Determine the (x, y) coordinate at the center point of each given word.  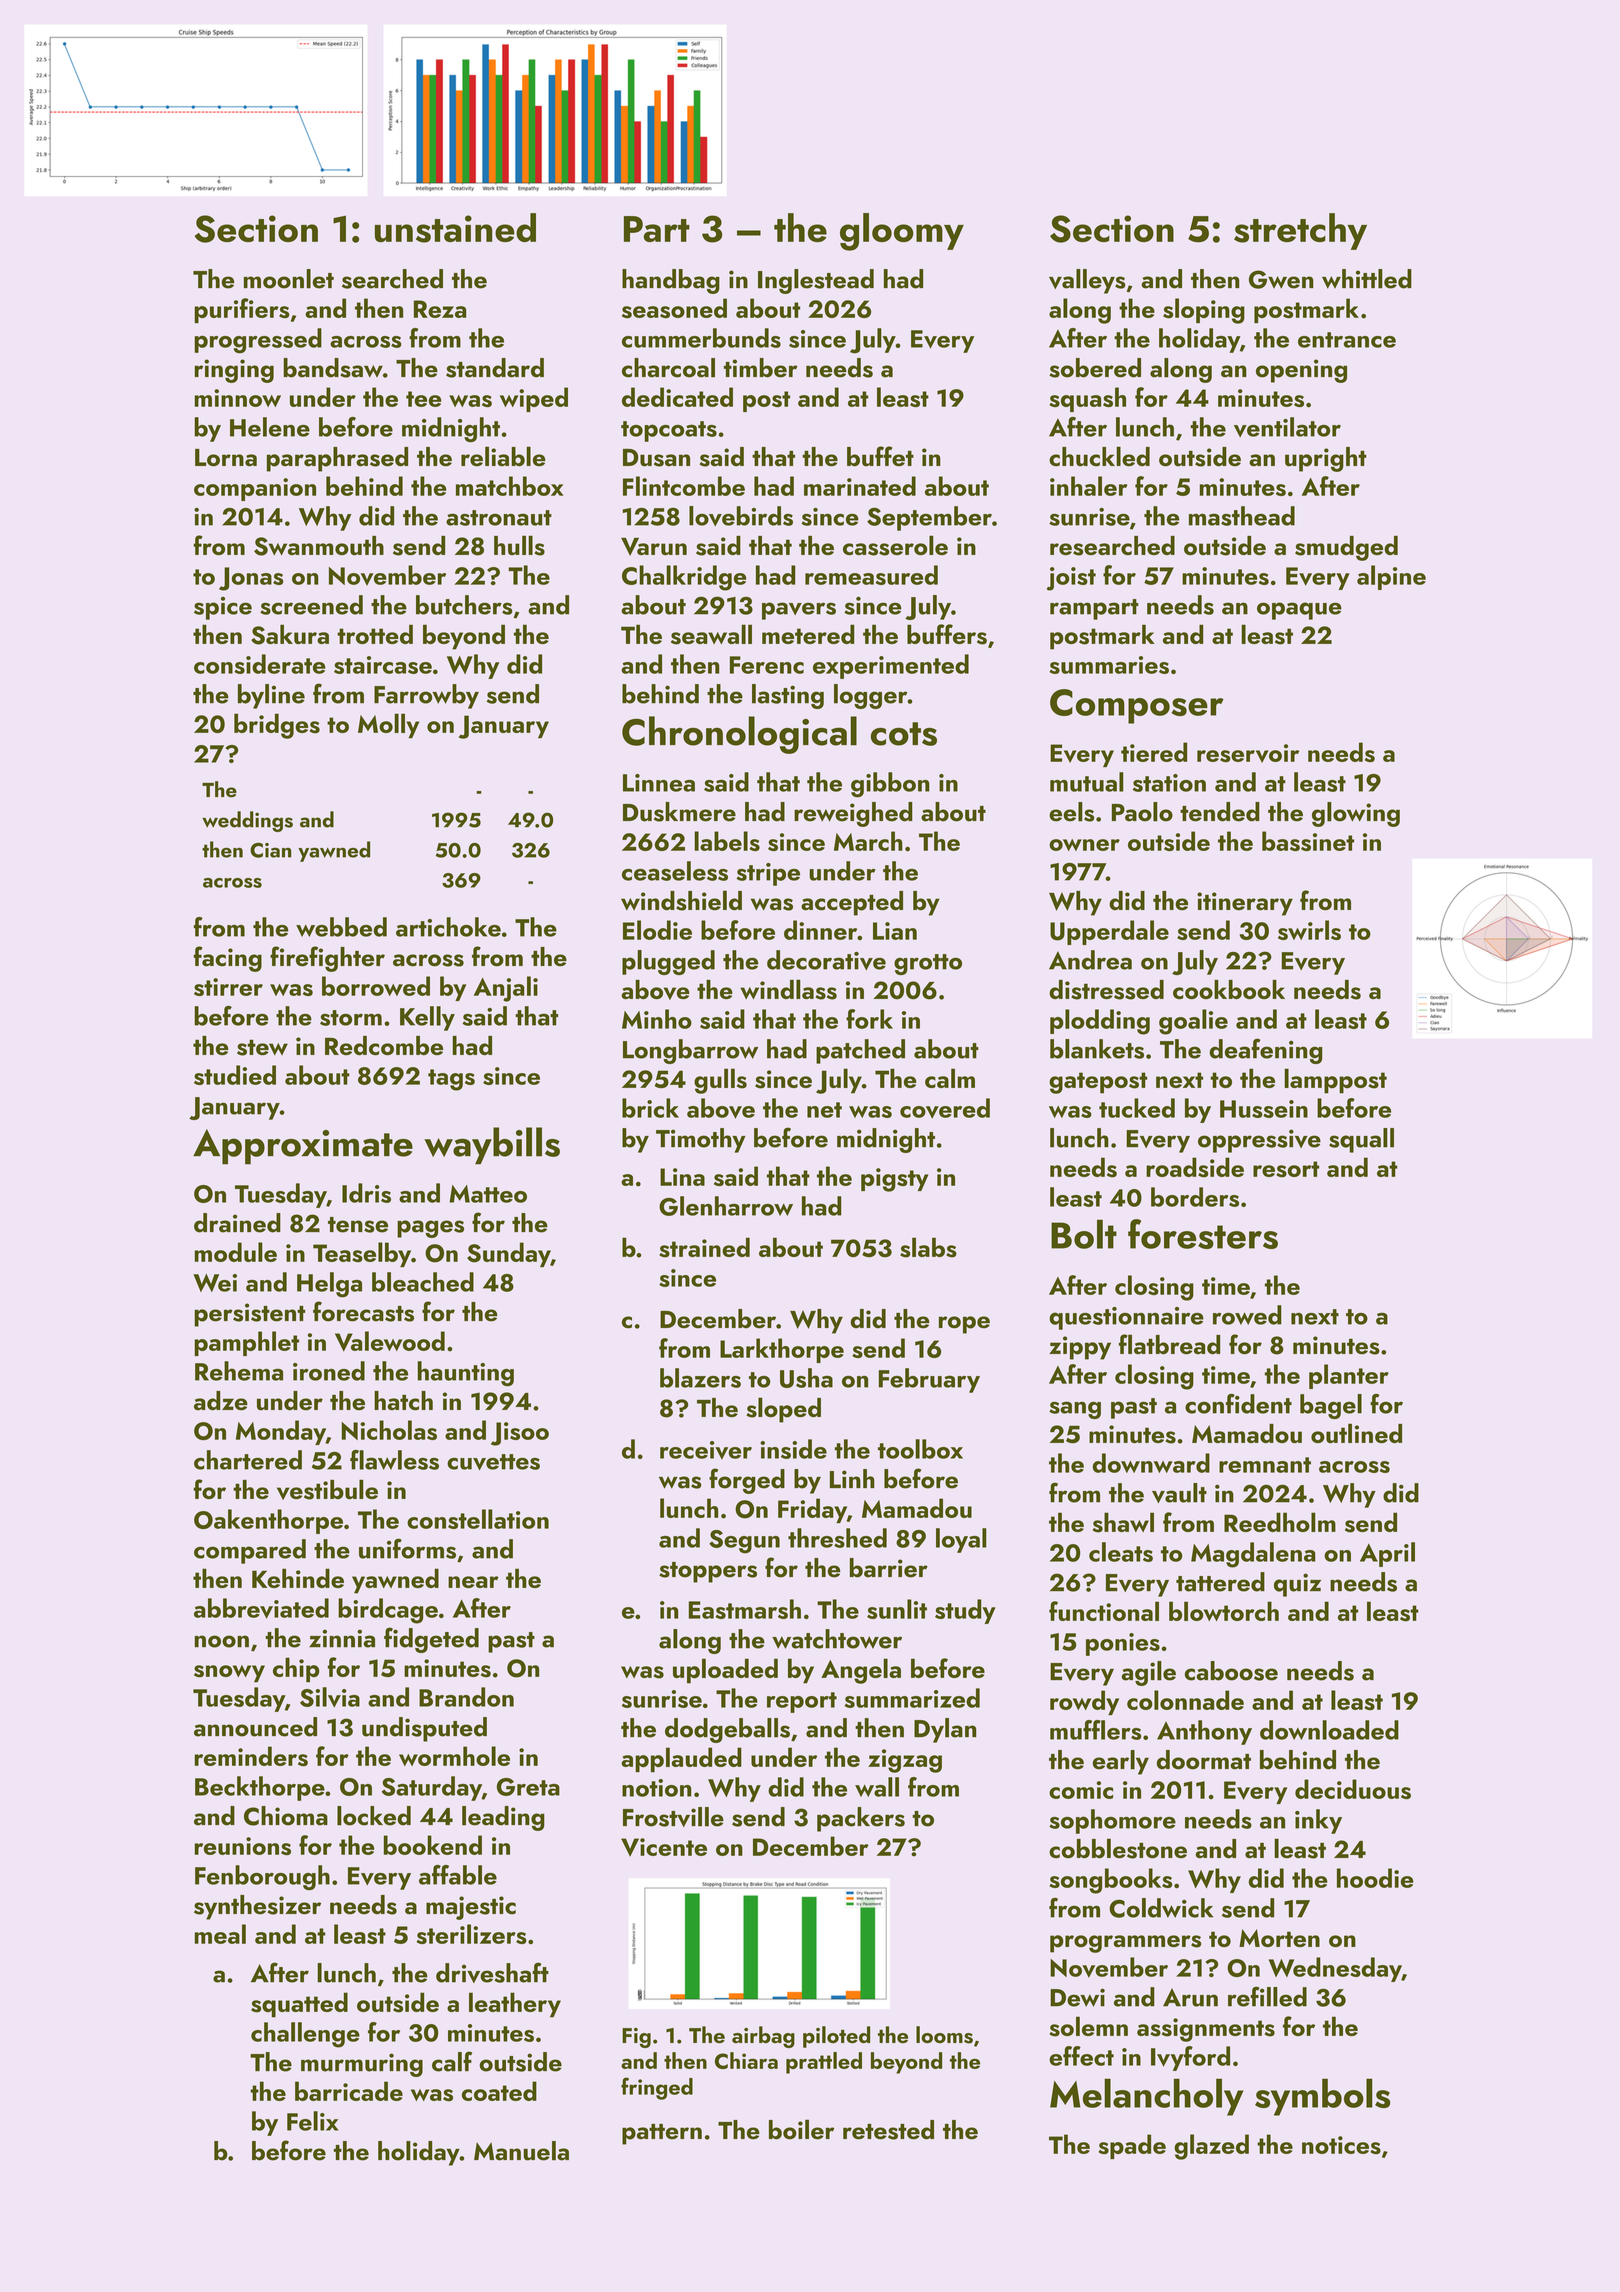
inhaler (1089, 486)
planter (1349, 1376)
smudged (1346, 548)
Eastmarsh (745, 1609)
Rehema (239, 1371)
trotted (375, 634)
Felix (313, 2121)
